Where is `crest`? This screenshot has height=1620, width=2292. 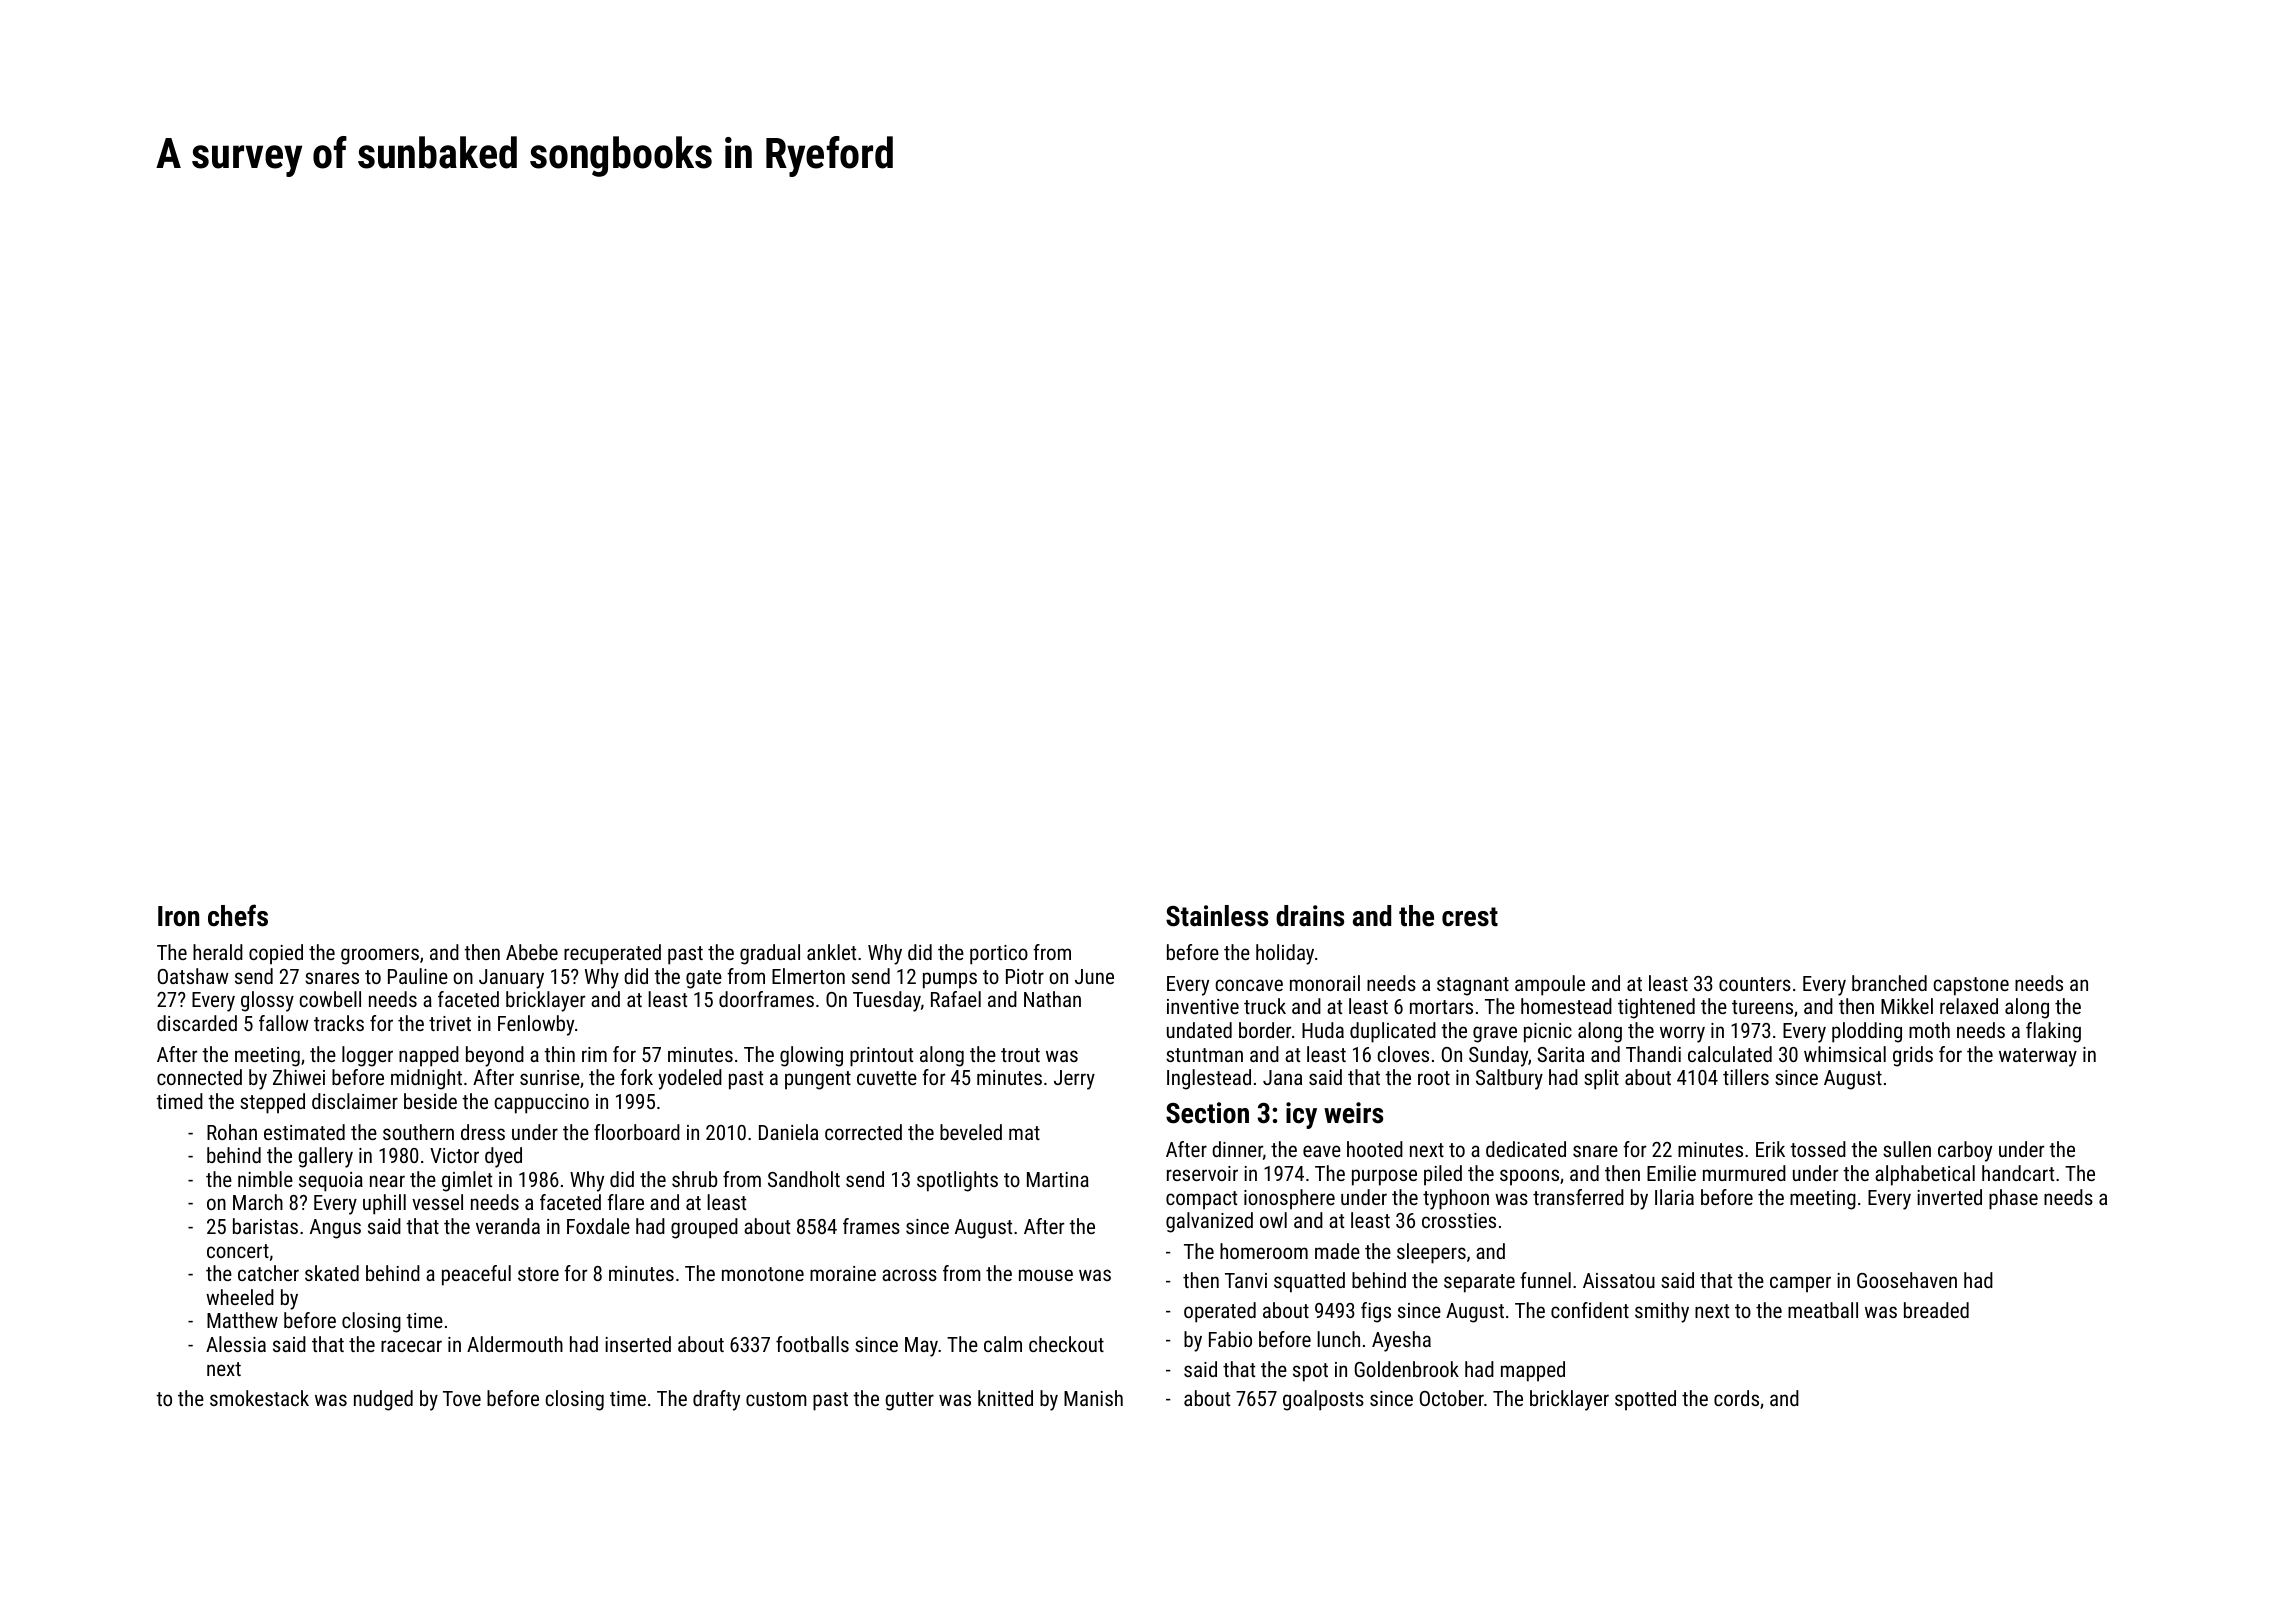 crest is located at coordinates (1470, 917).
